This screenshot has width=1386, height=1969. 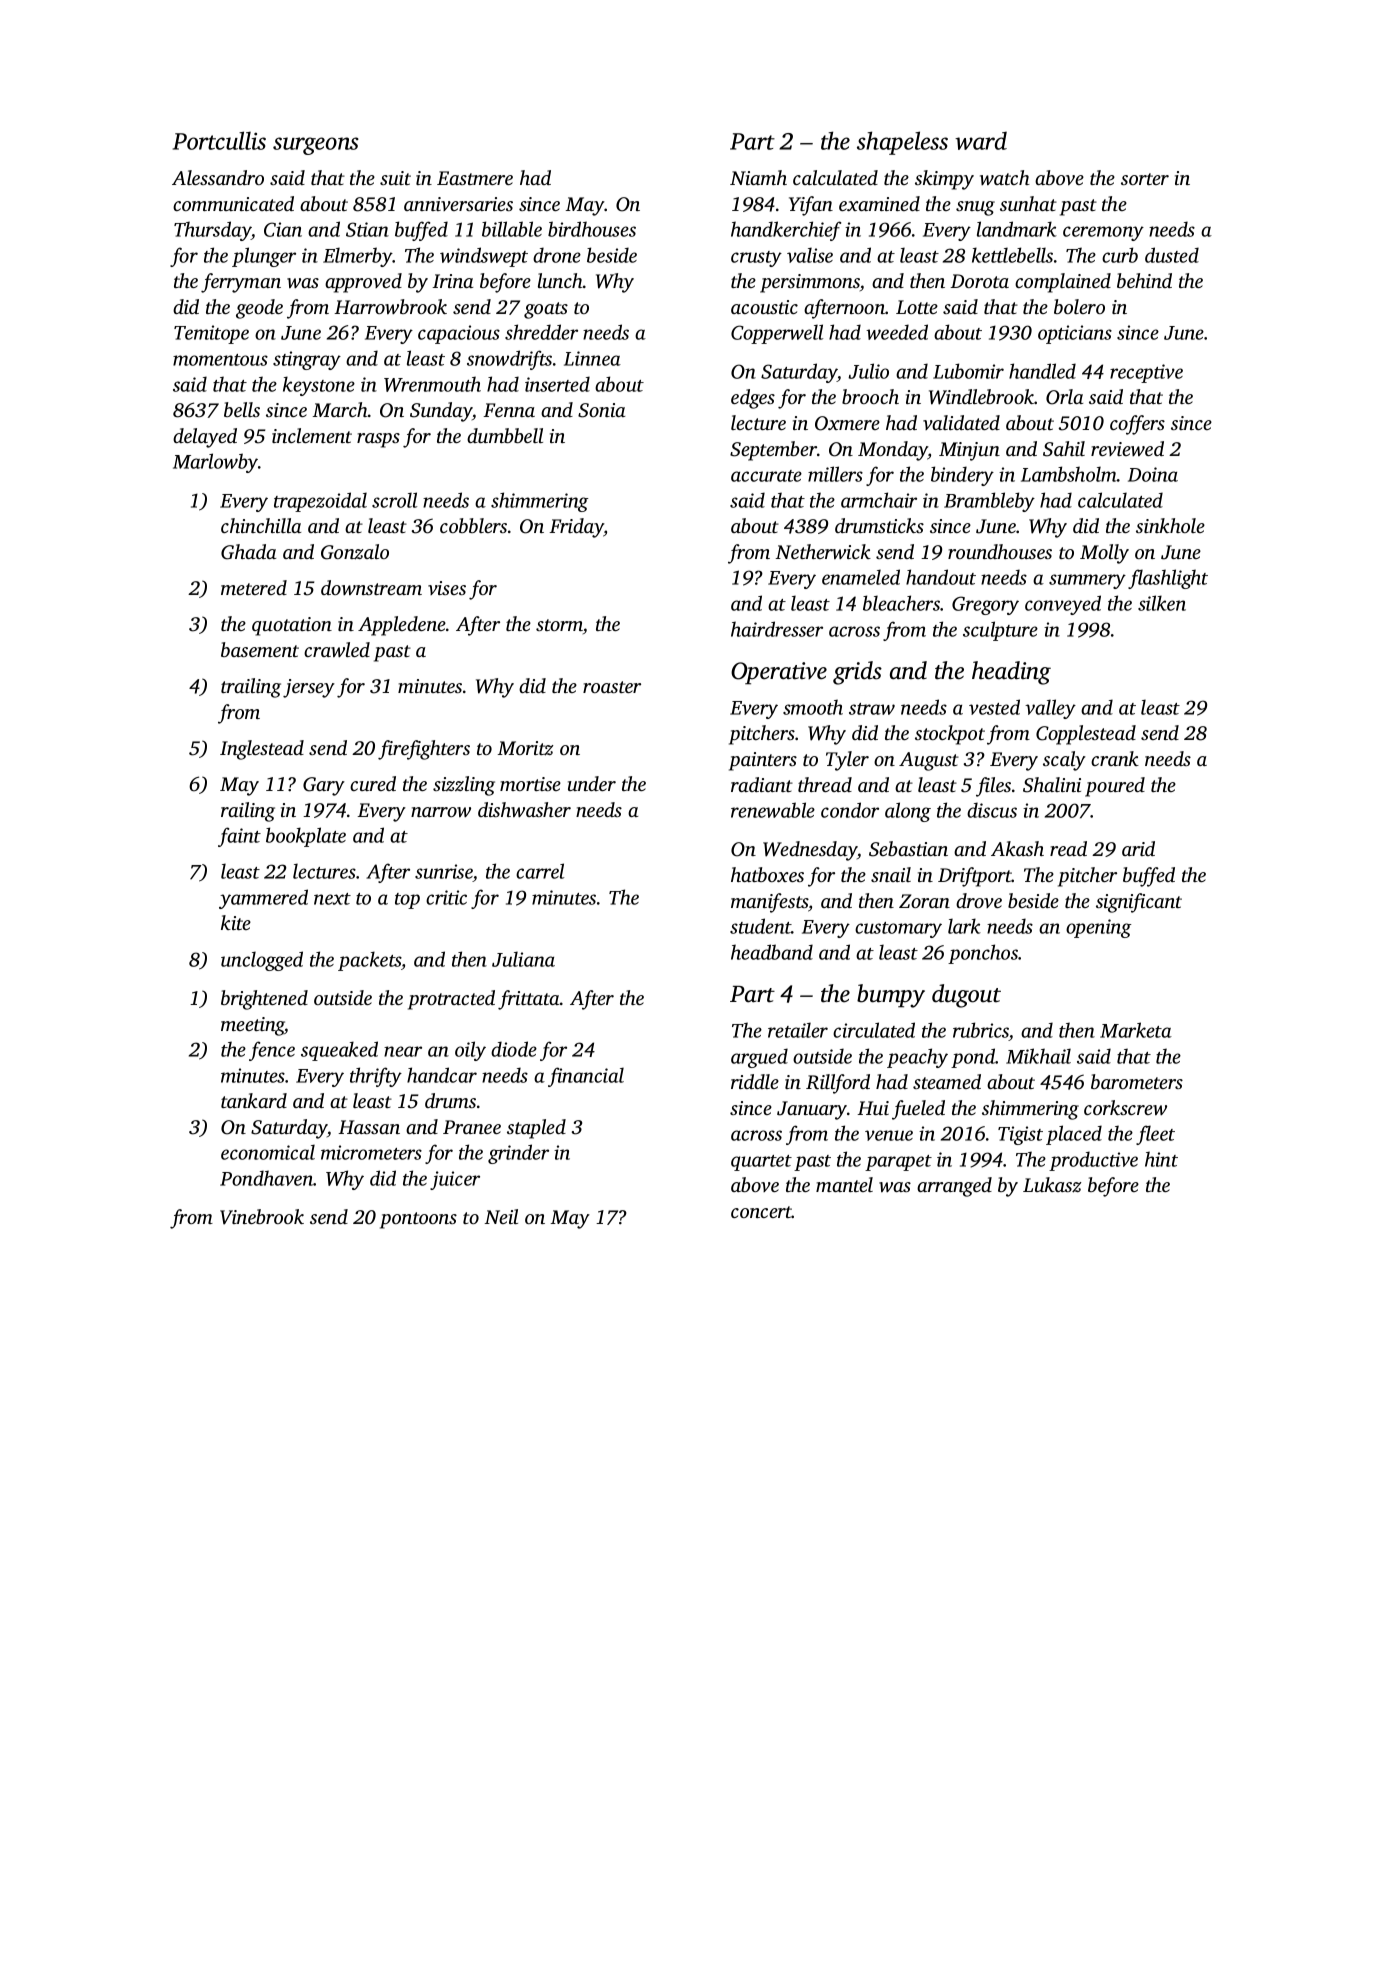 I want to click on Copplestead, so click(x=1086, y=735).
